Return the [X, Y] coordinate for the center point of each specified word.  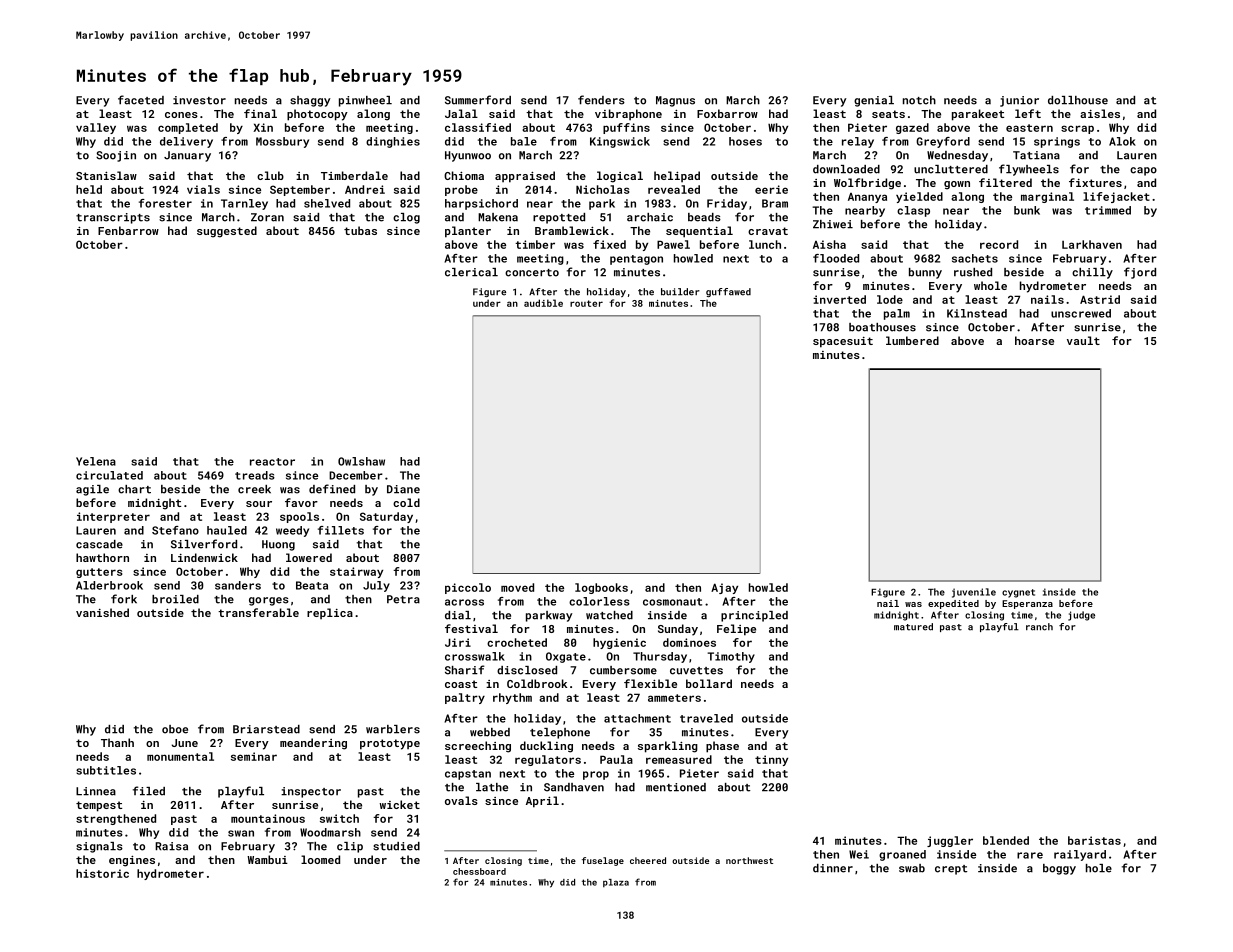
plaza [616, 883]
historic [102, 873]
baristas [1094, 840]
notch [919, 100]
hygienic [619, 643]
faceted [141, 100]
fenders [601, 100]
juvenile [974, 593]
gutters [99, 573]
